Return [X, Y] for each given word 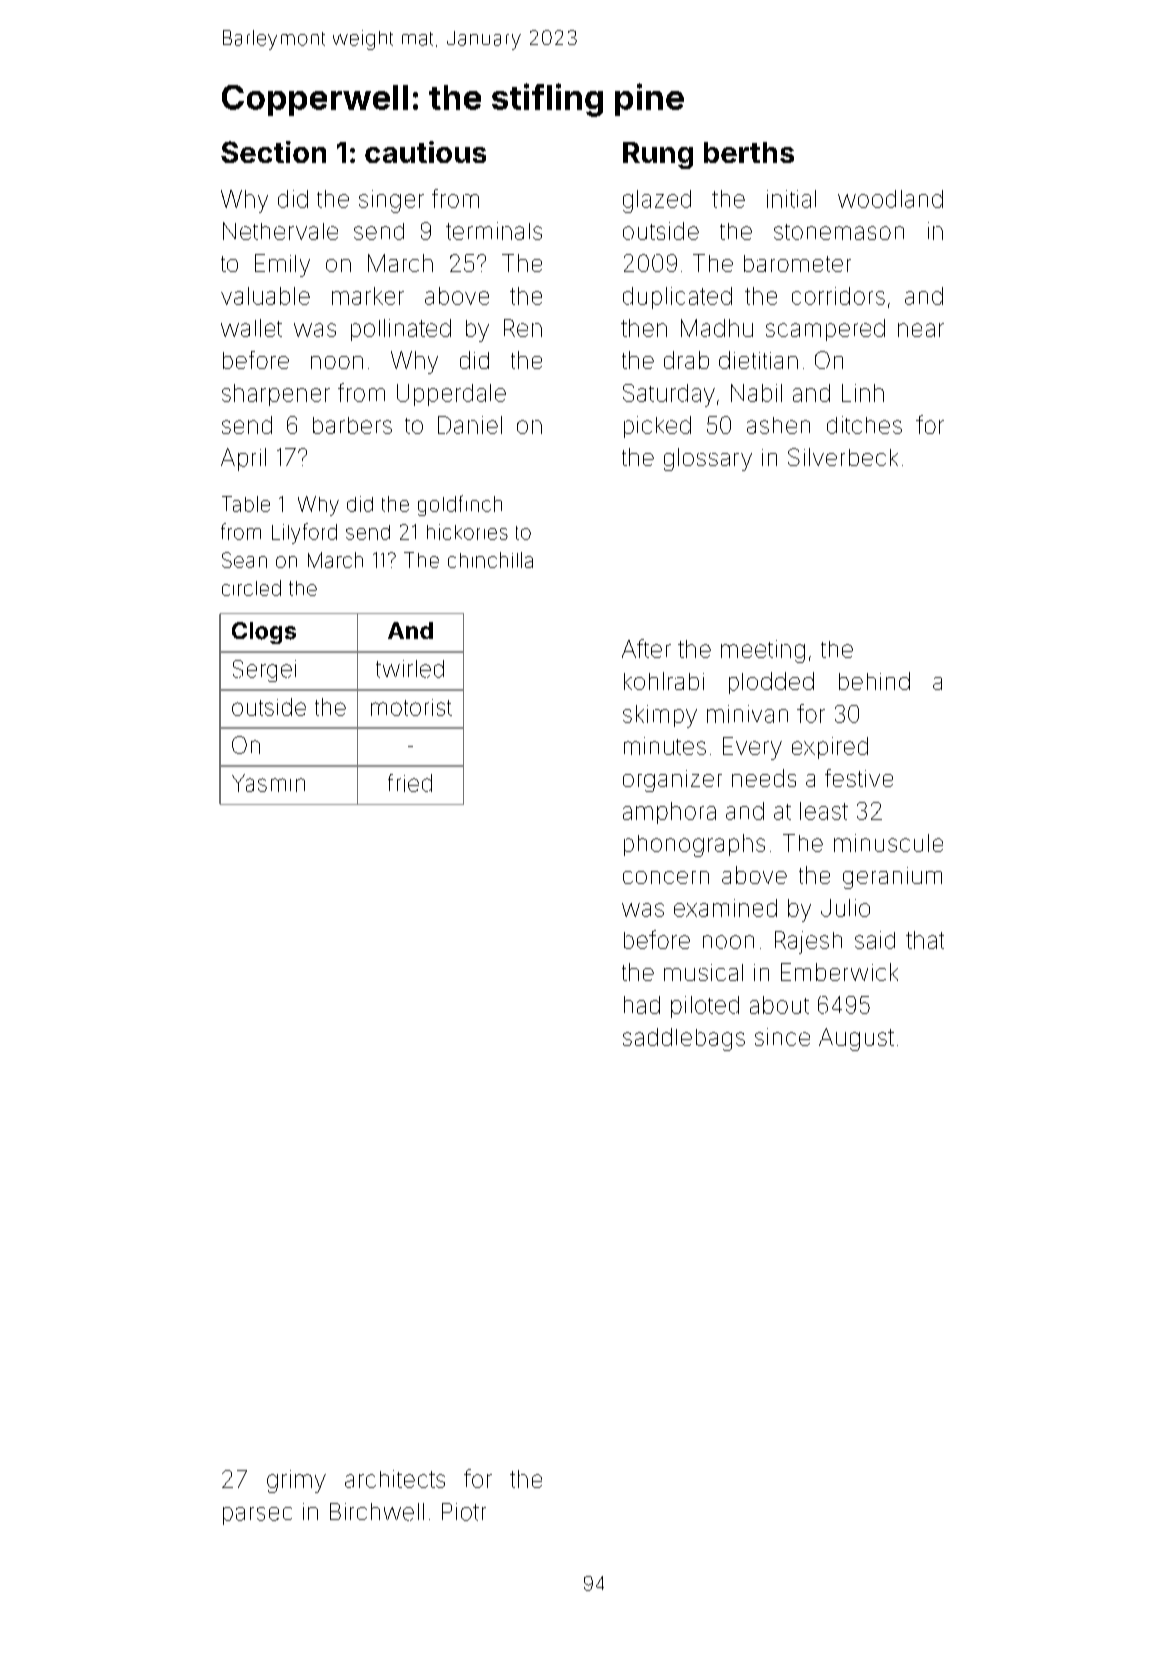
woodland [890, 199]
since [782, 1037]
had [642, 1005]
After [646, 648]
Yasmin [268, 783]
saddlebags [684, 1039]
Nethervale [280, 231]
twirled [410, 669]
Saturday [669, 395]
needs [764, 778]
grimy [296, 1481]
